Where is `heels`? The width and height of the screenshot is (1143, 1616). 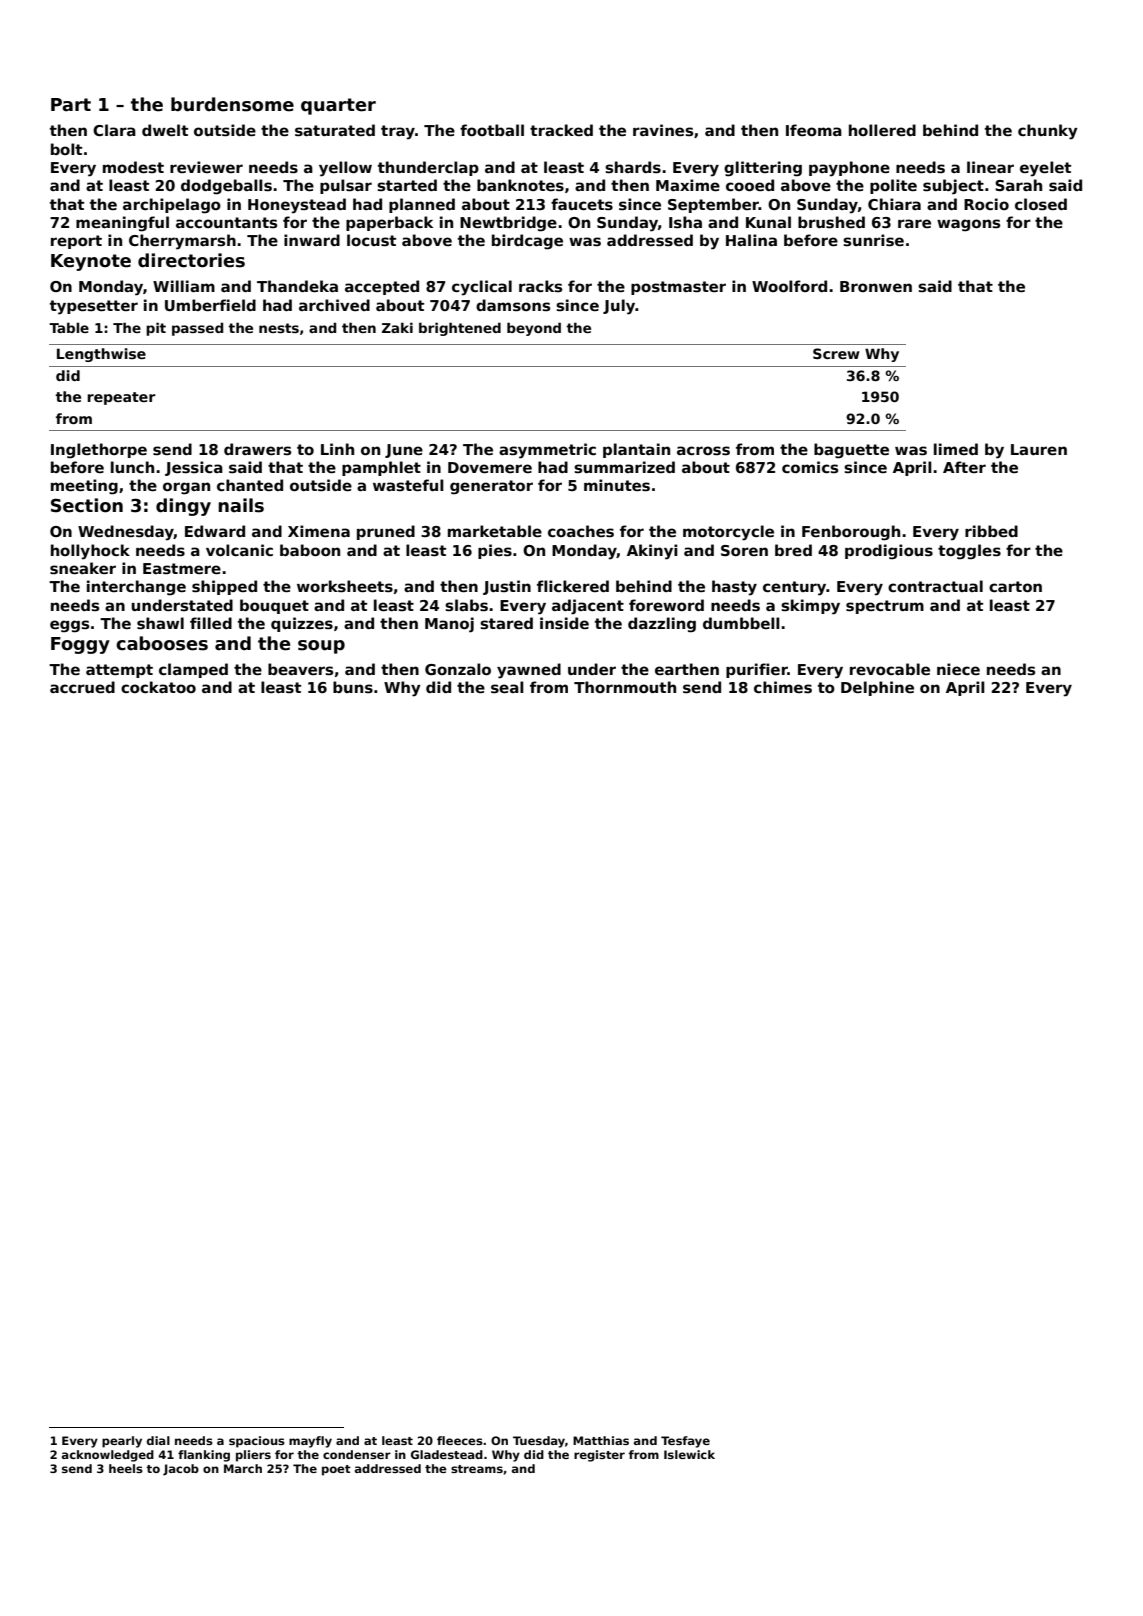 heels is located at coordinates (126, 1468).
